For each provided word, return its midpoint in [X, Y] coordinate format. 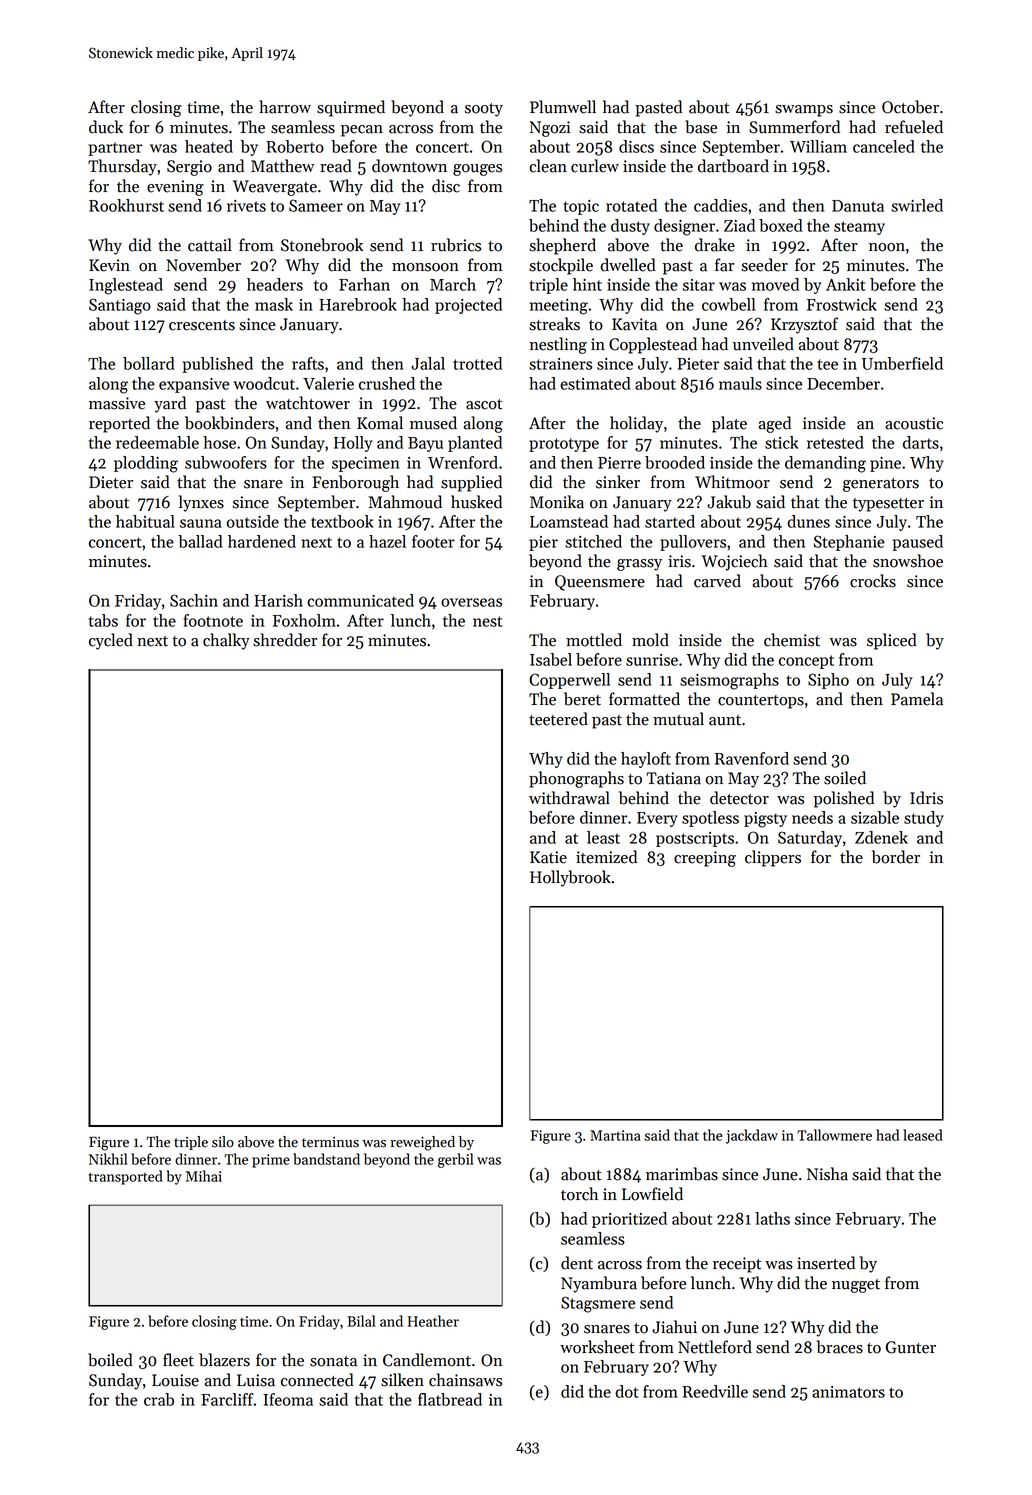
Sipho [828, 681]
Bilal [361, 1321]
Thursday [122, 167]
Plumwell [563, 107]
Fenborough [355, 483]
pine [885, 464]
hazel [387, 541]
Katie [548, 857]
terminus [330, 1142]
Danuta [858, 206]
